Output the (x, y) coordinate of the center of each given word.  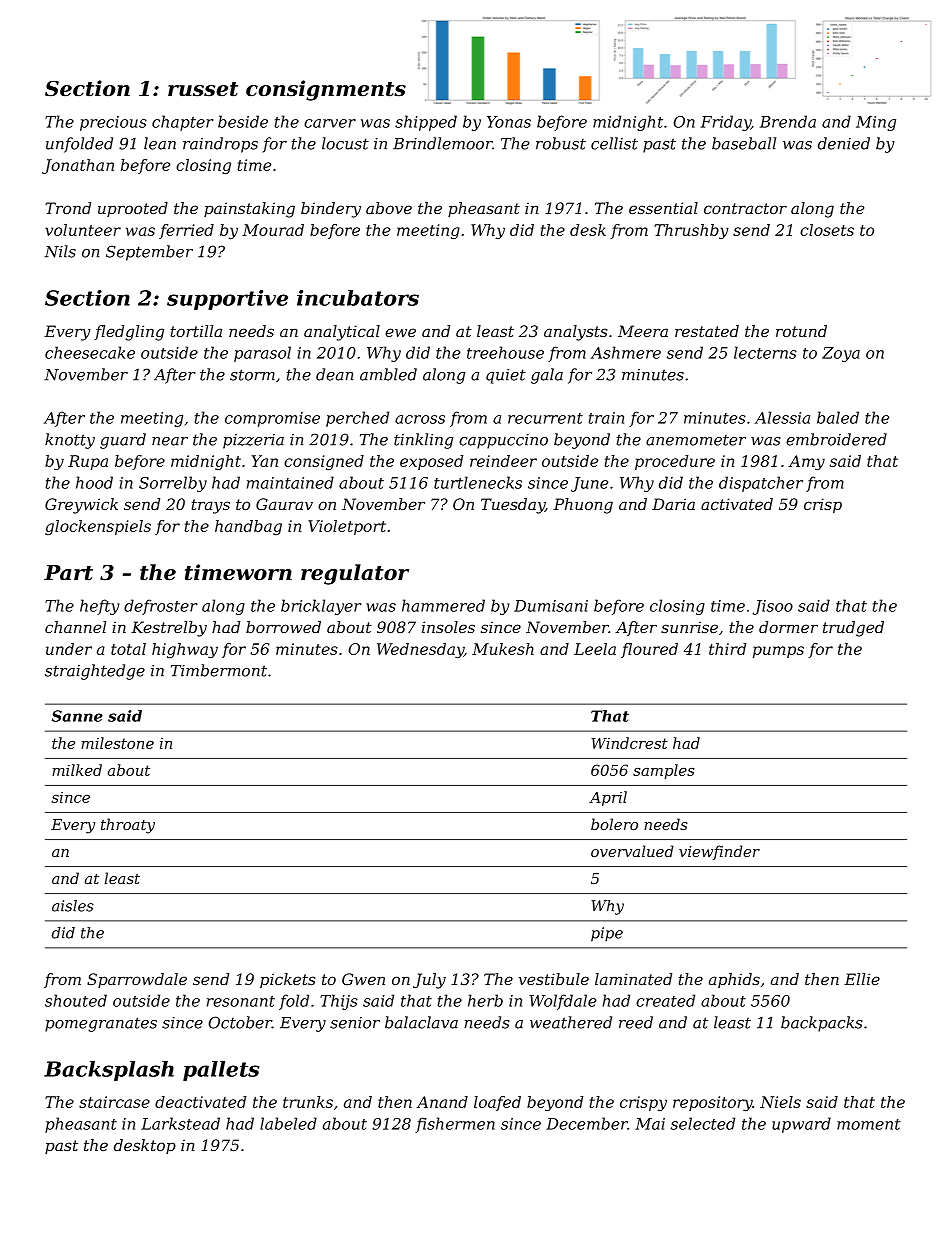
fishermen (455, 1125)
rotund (801, 331)
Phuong (583, 506)
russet (203, 89)
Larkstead (180, 1123)
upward (801, 1125)
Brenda (788, 121)
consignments (326, 90)
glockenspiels (98, 527)
